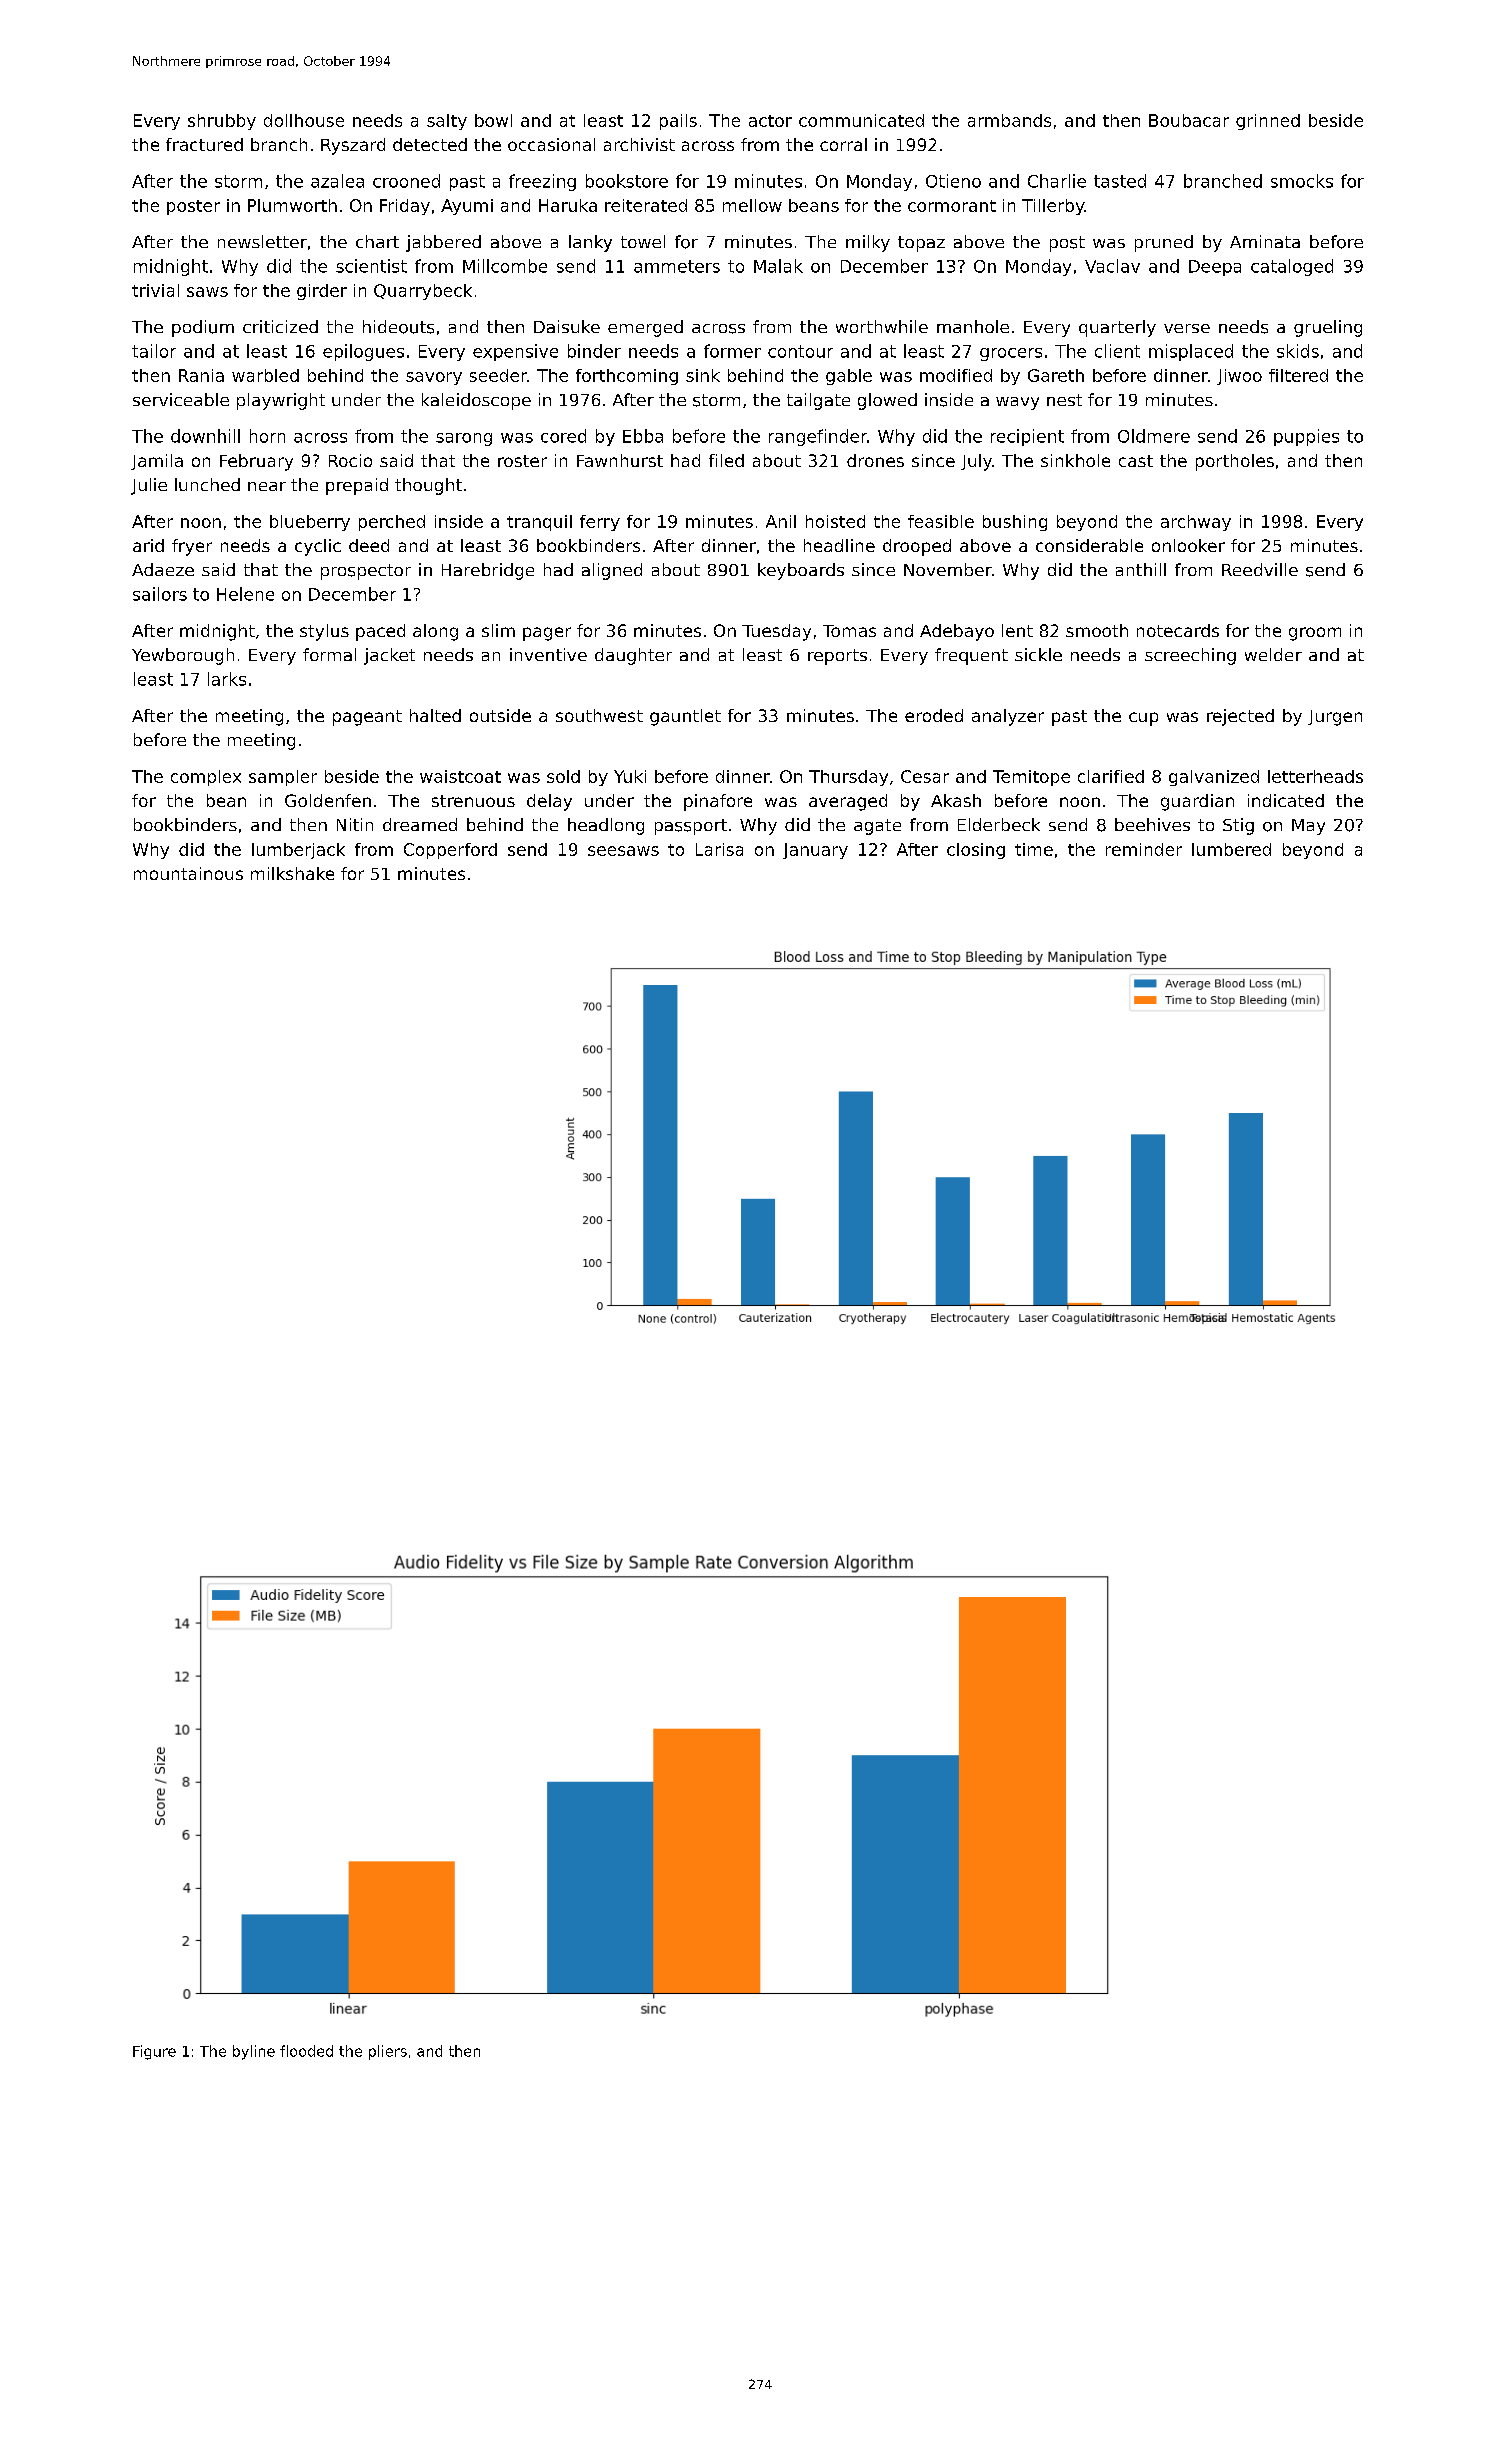  I want to click on milkshake, so click(292, 873).
